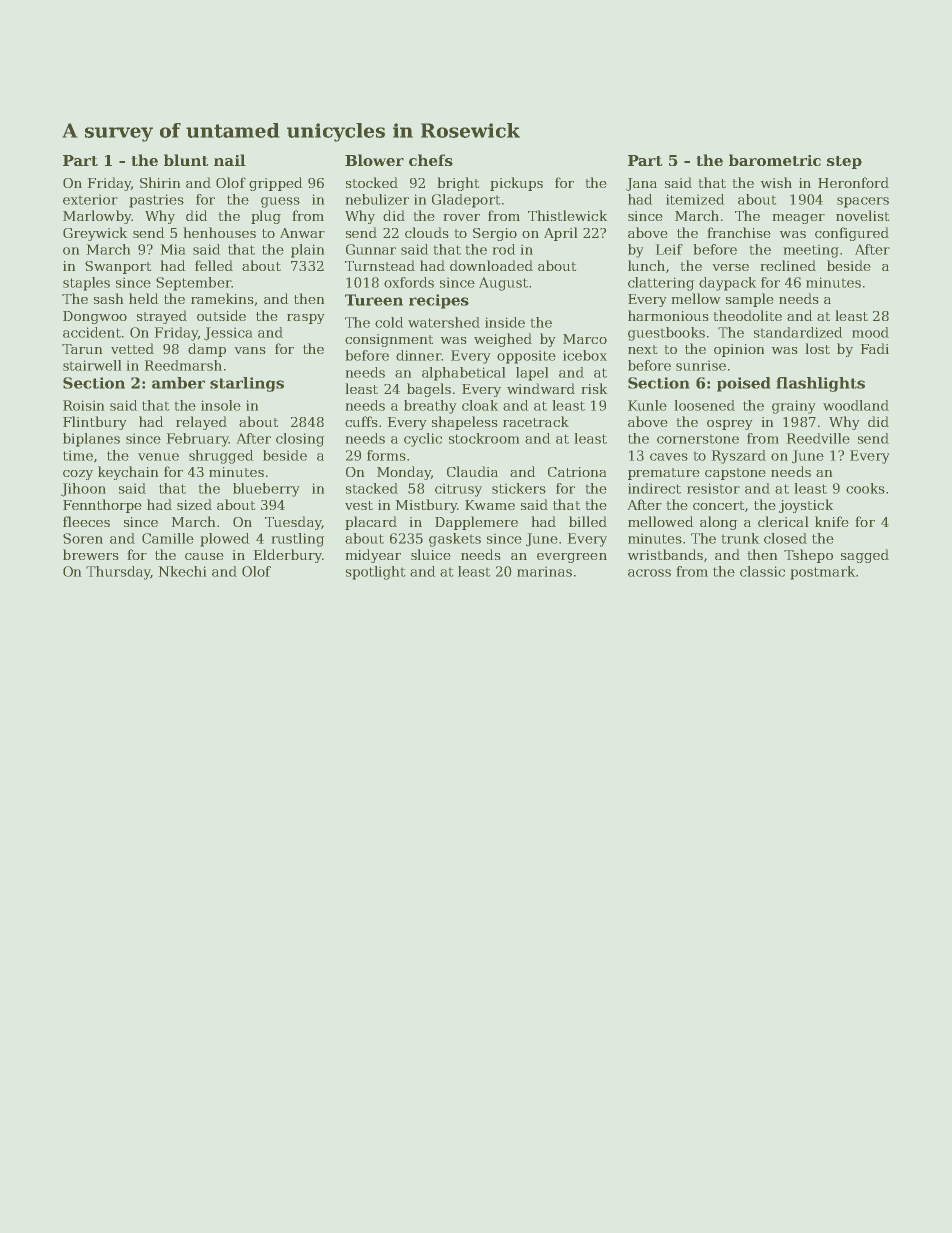  Describe the element at coordinates (375, 573) in the screenshot. I see `spotlight` at that location.
